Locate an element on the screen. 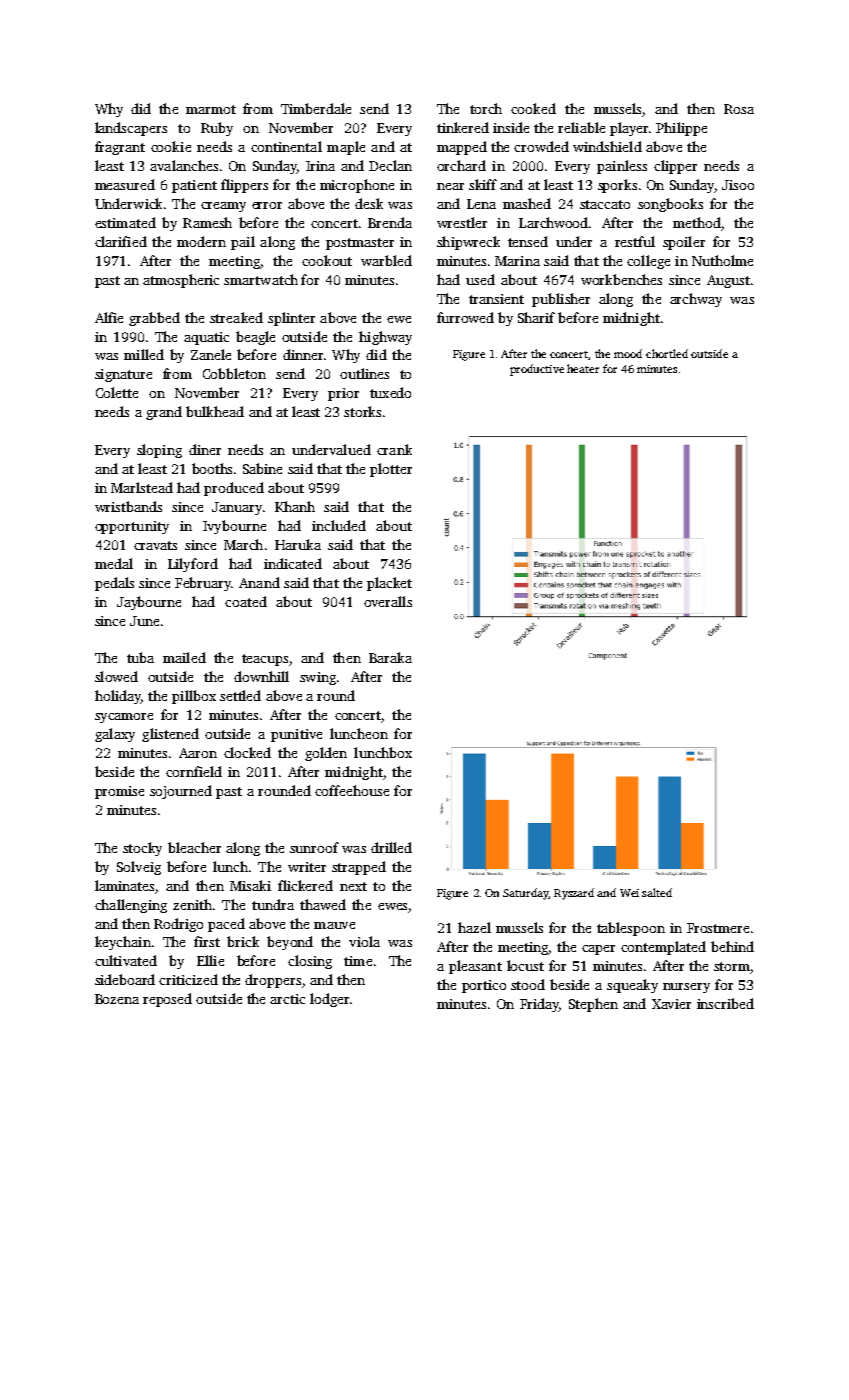  medal is located at coordinates (114, 563).
